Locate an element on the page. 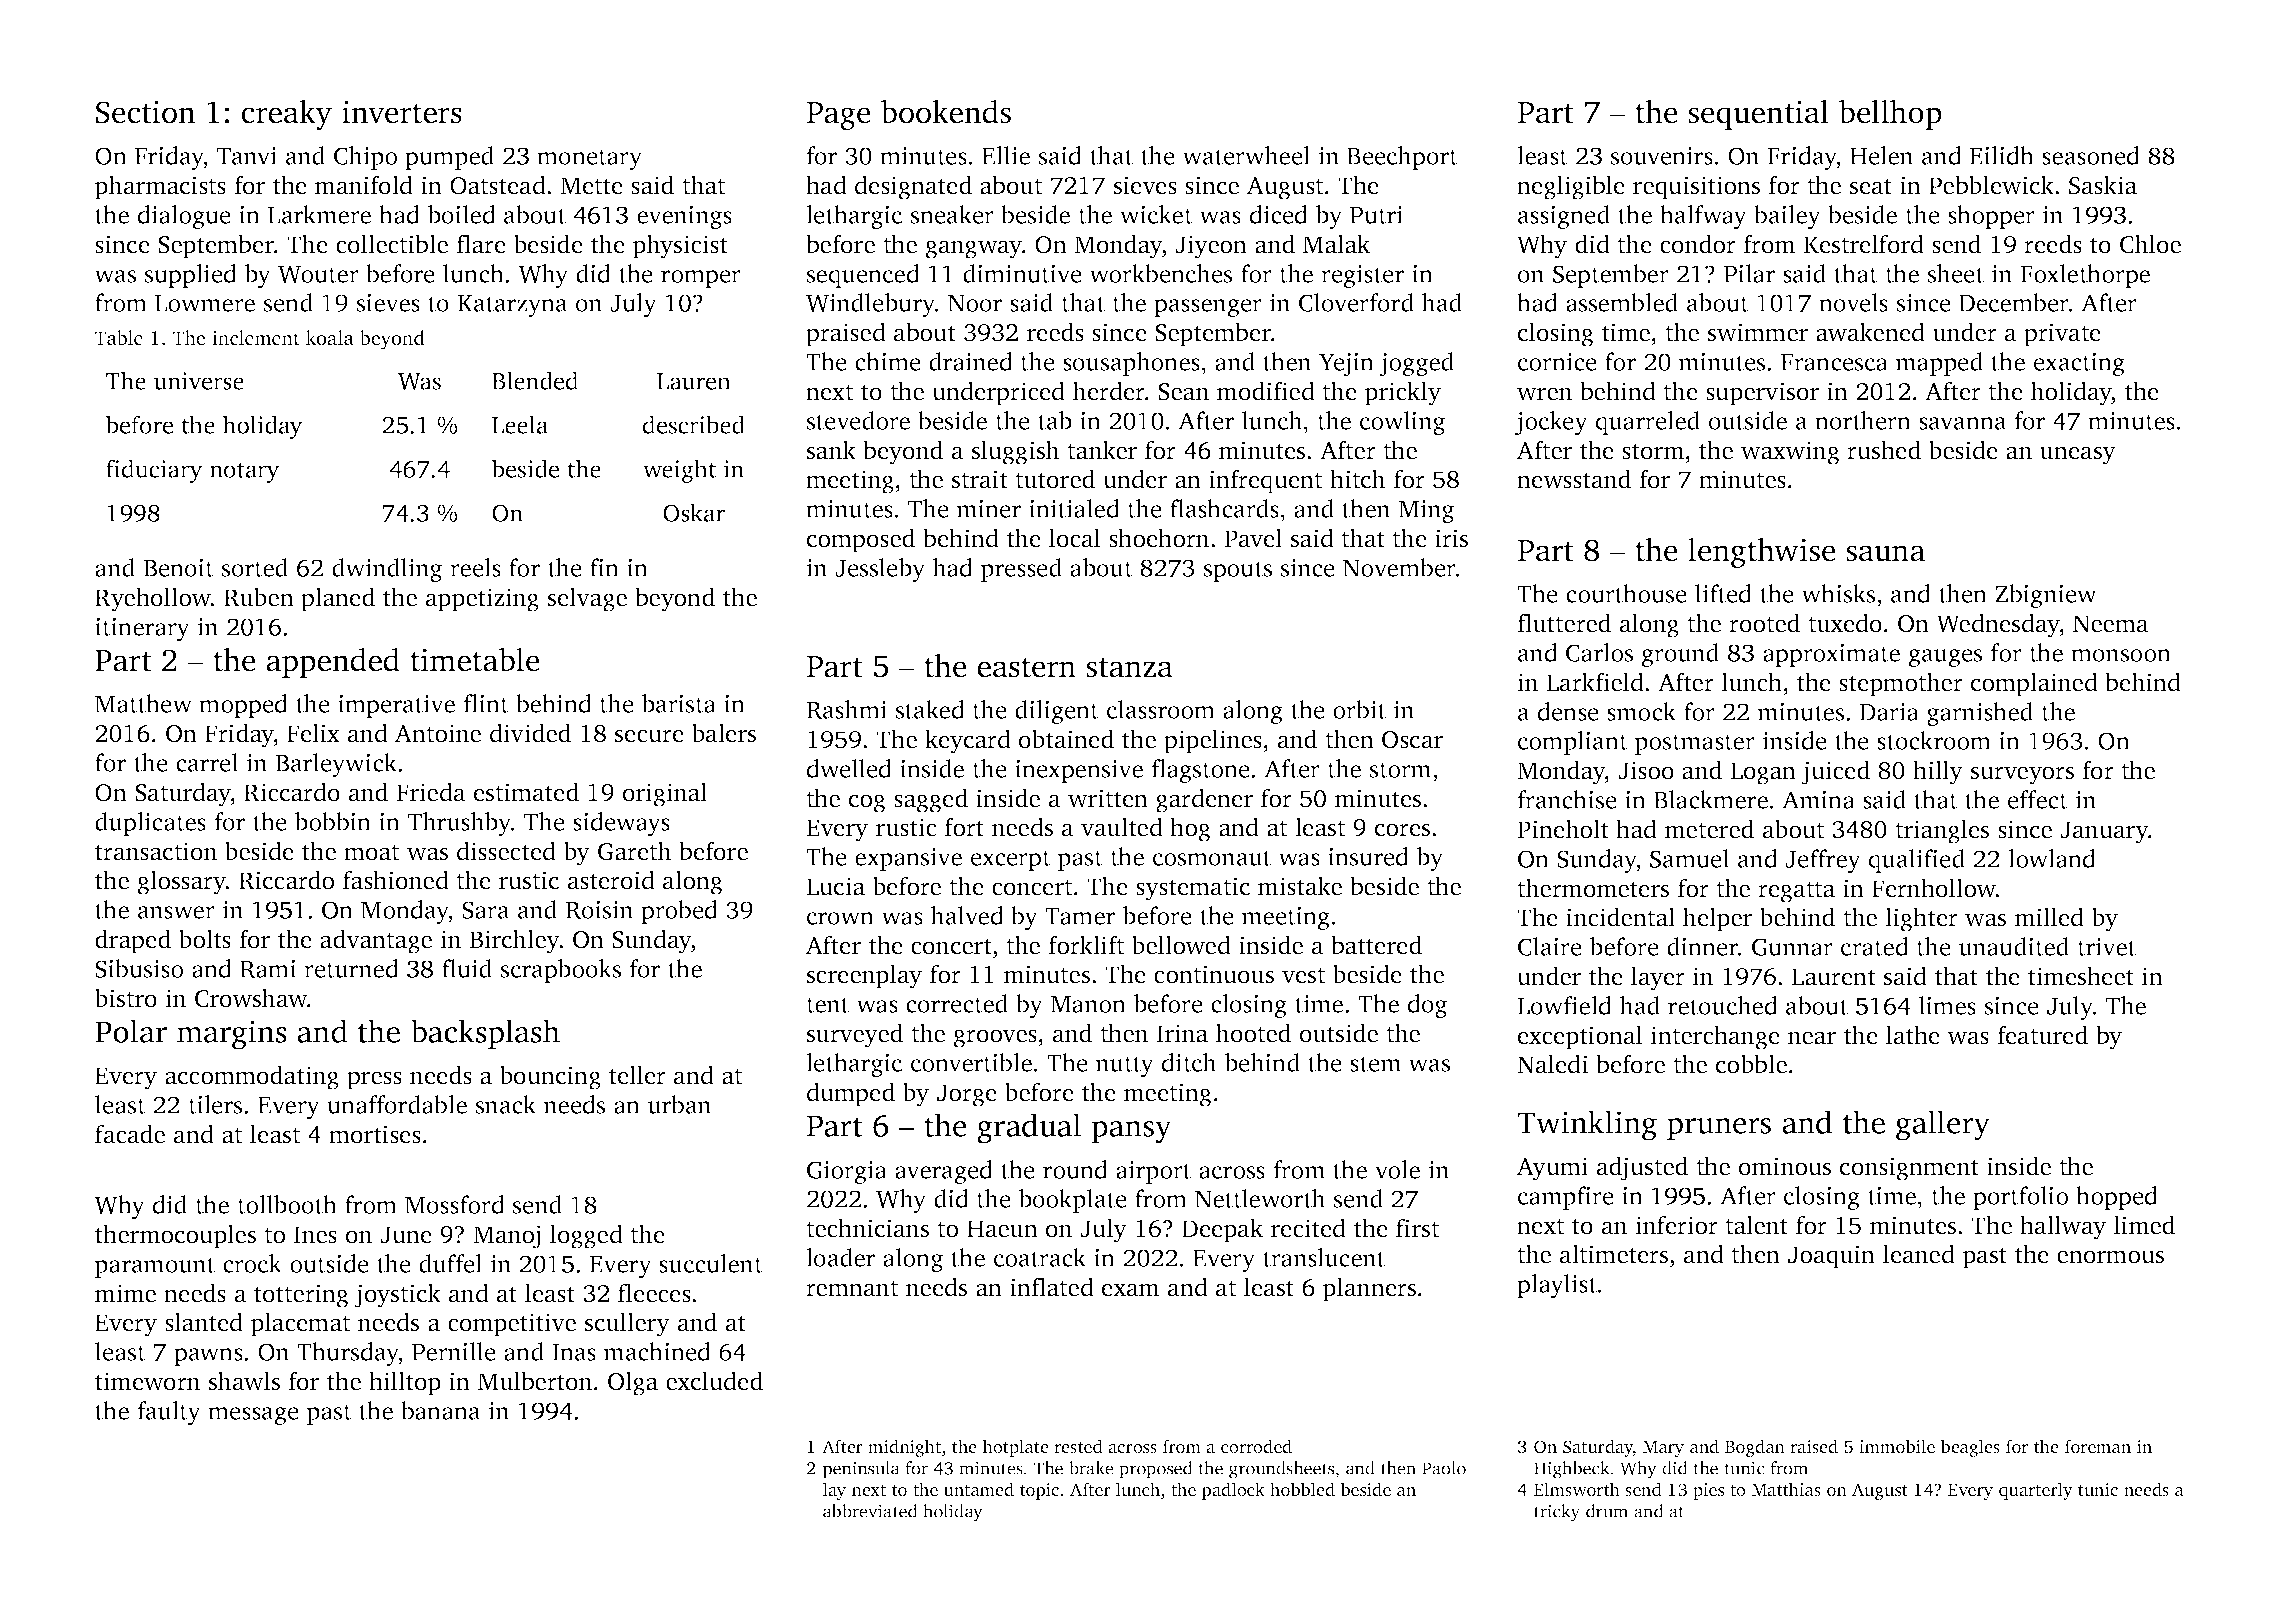 The width and height of the image is (2282, 1614). orbit is located at coordinates (1359, 709).
